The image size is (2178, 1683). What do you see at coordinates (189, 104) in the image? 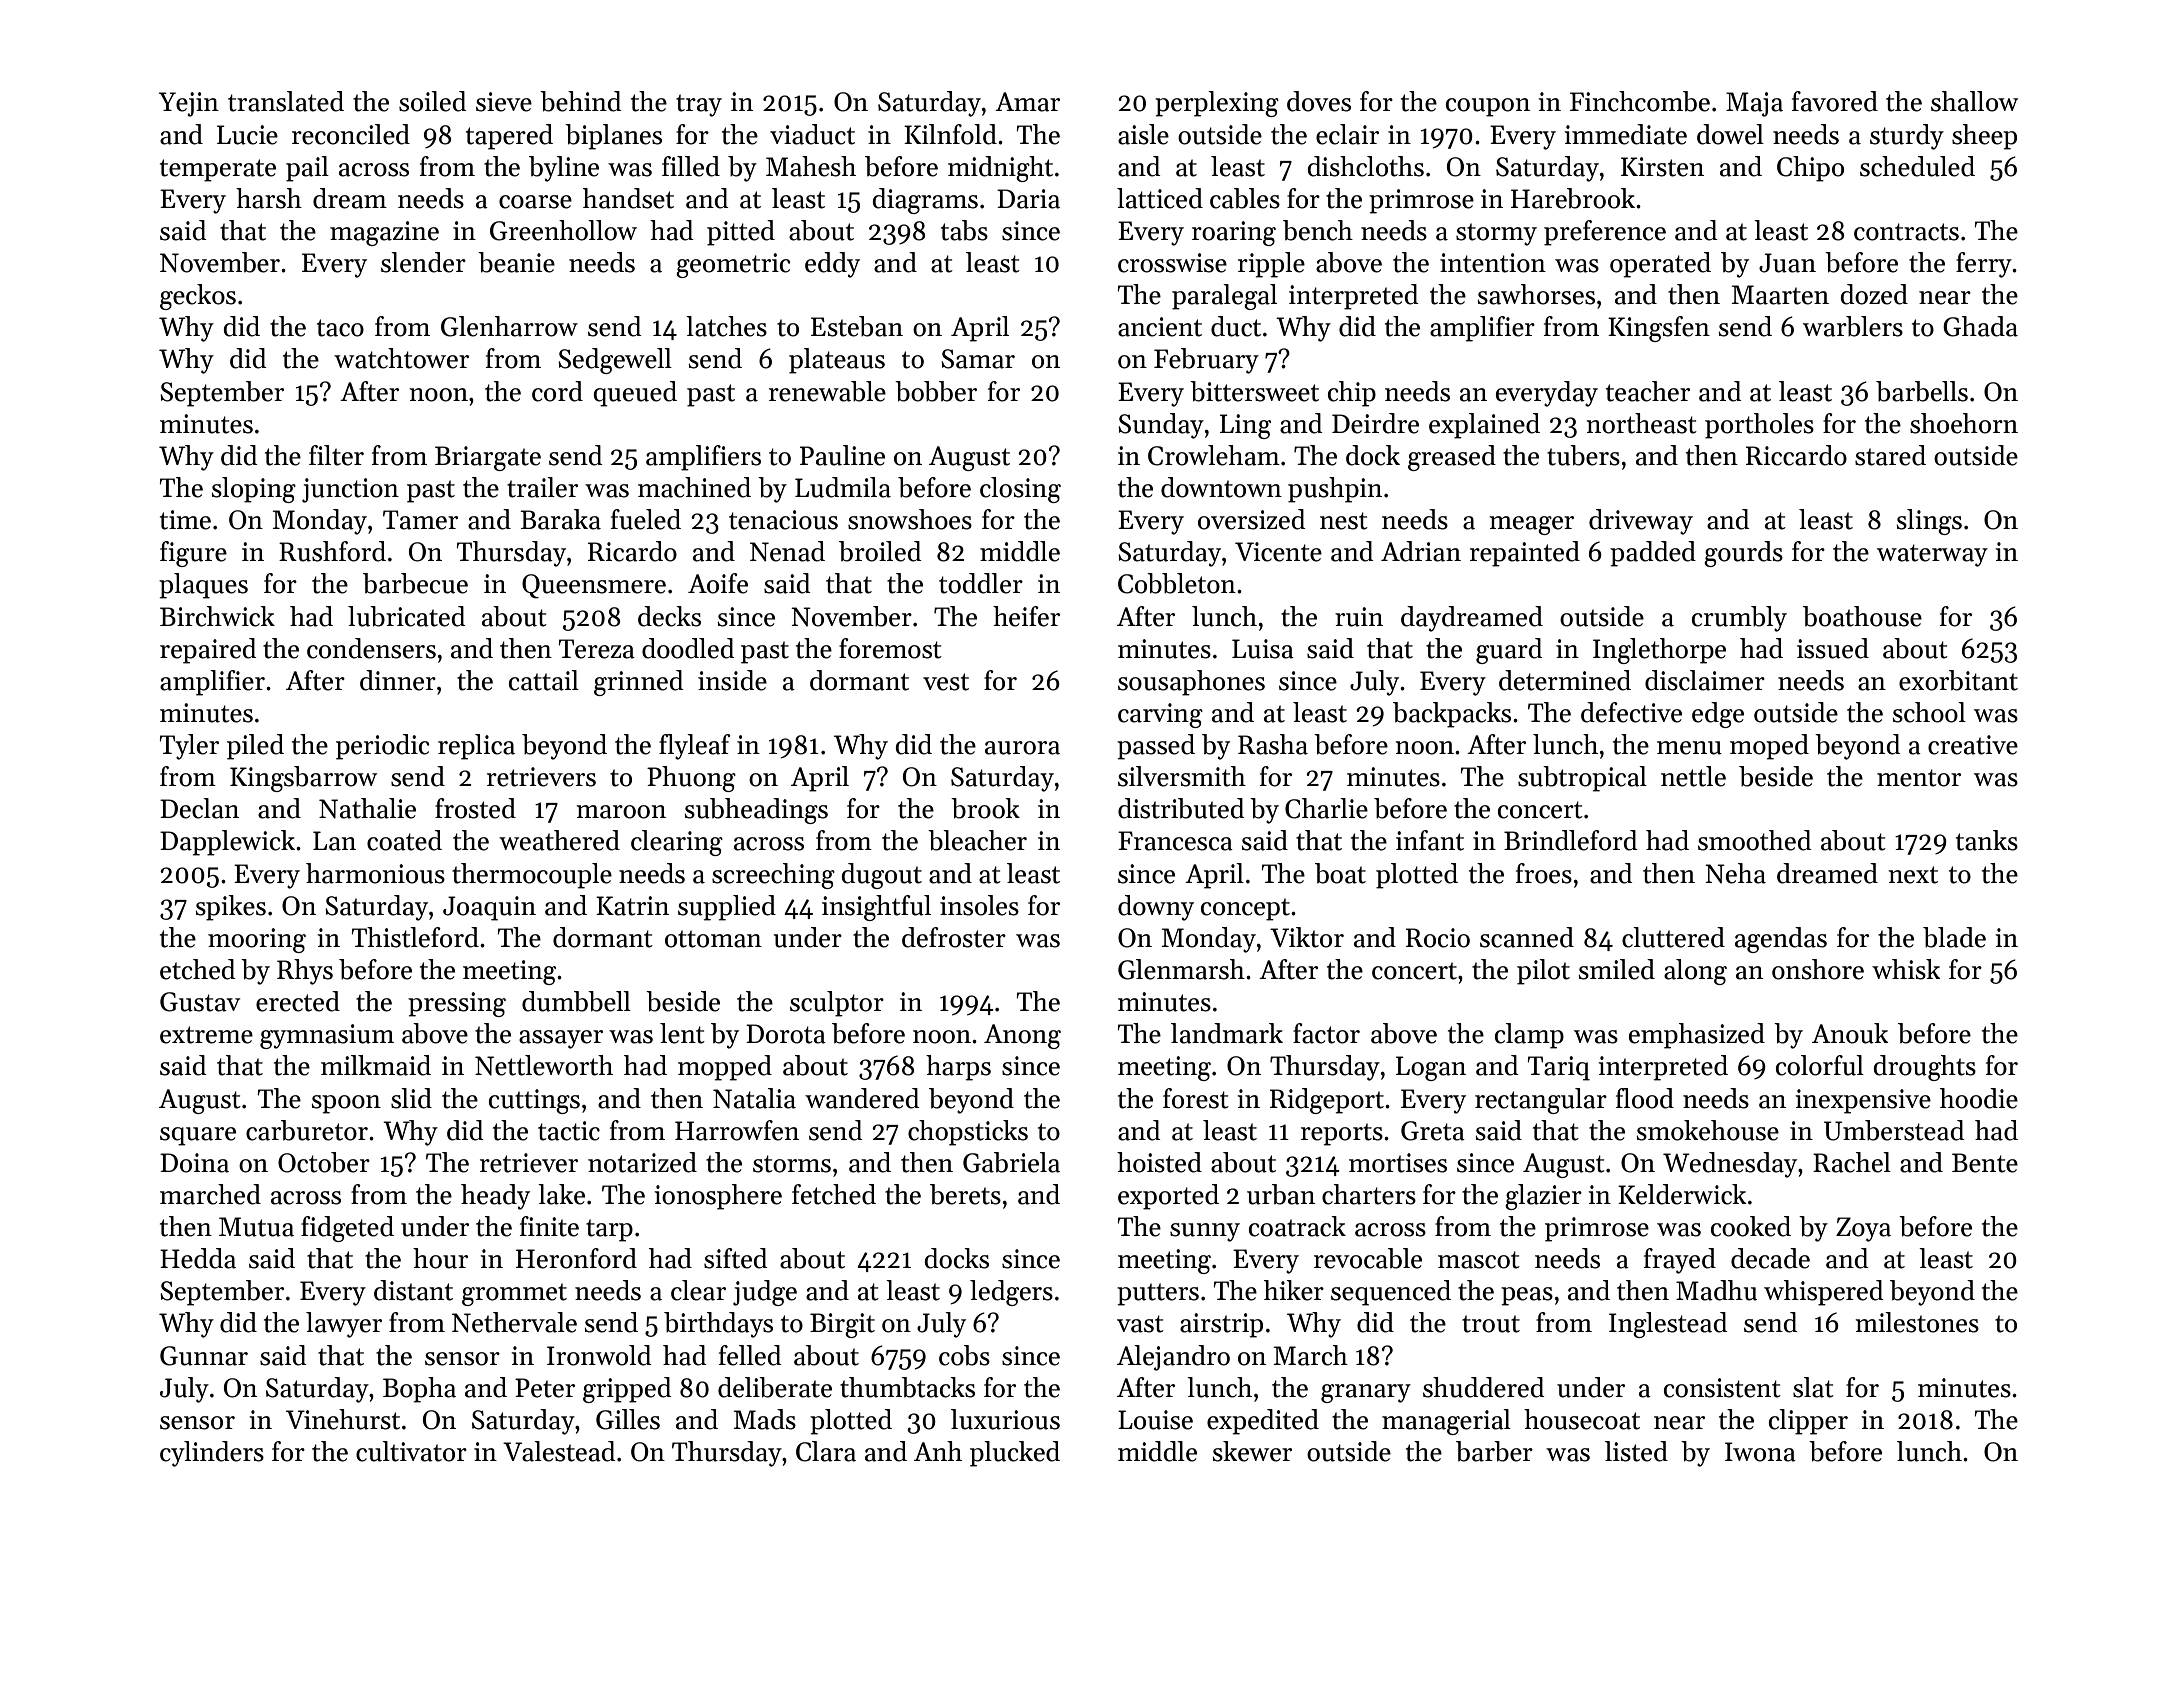
I see `Yejin` at bounding box center [189, 104].
